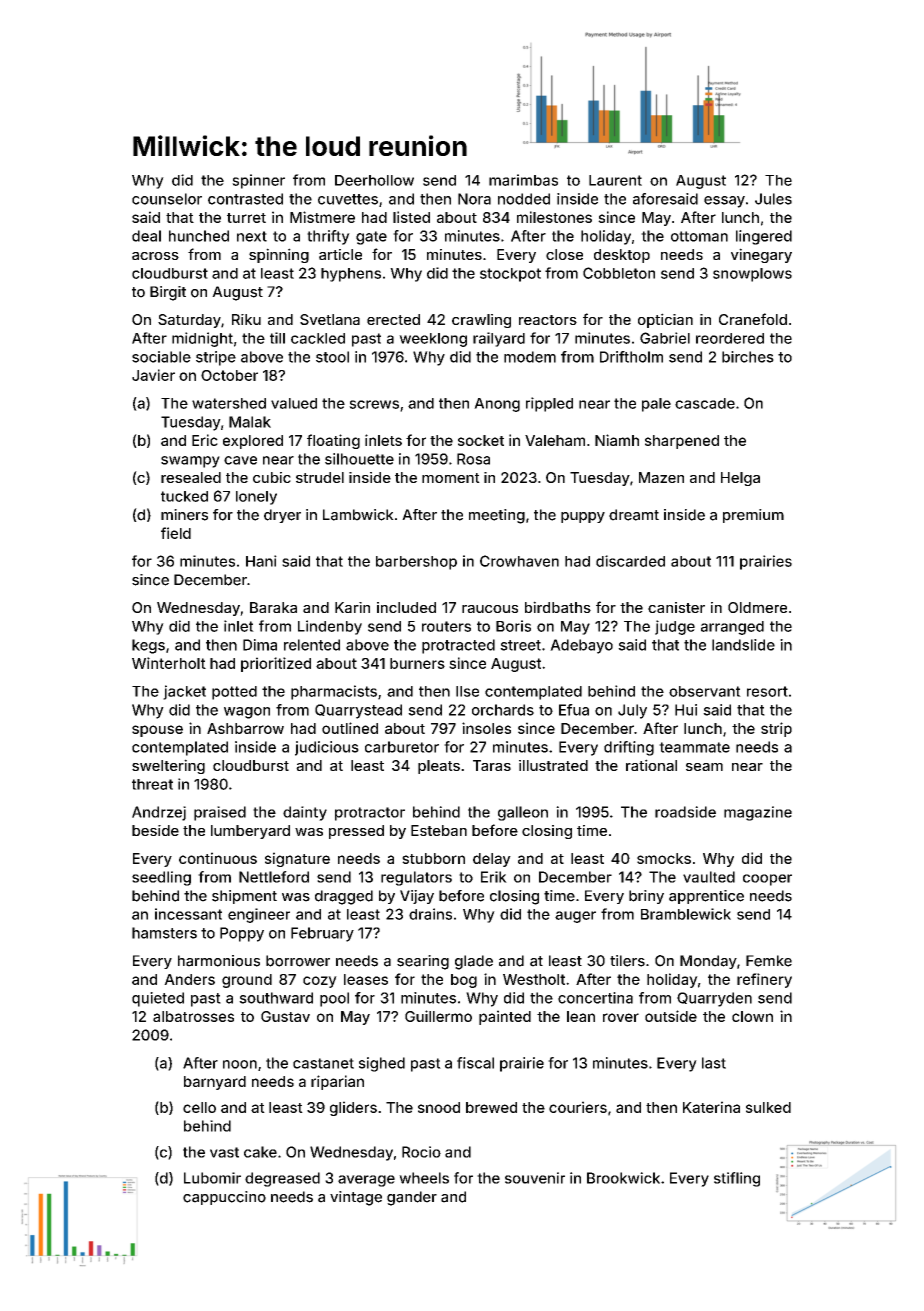 The image size is (924, 1311). Describe the element at coordinates (212, 1178) in the screenshot. I see `Lubomir` at that location.
